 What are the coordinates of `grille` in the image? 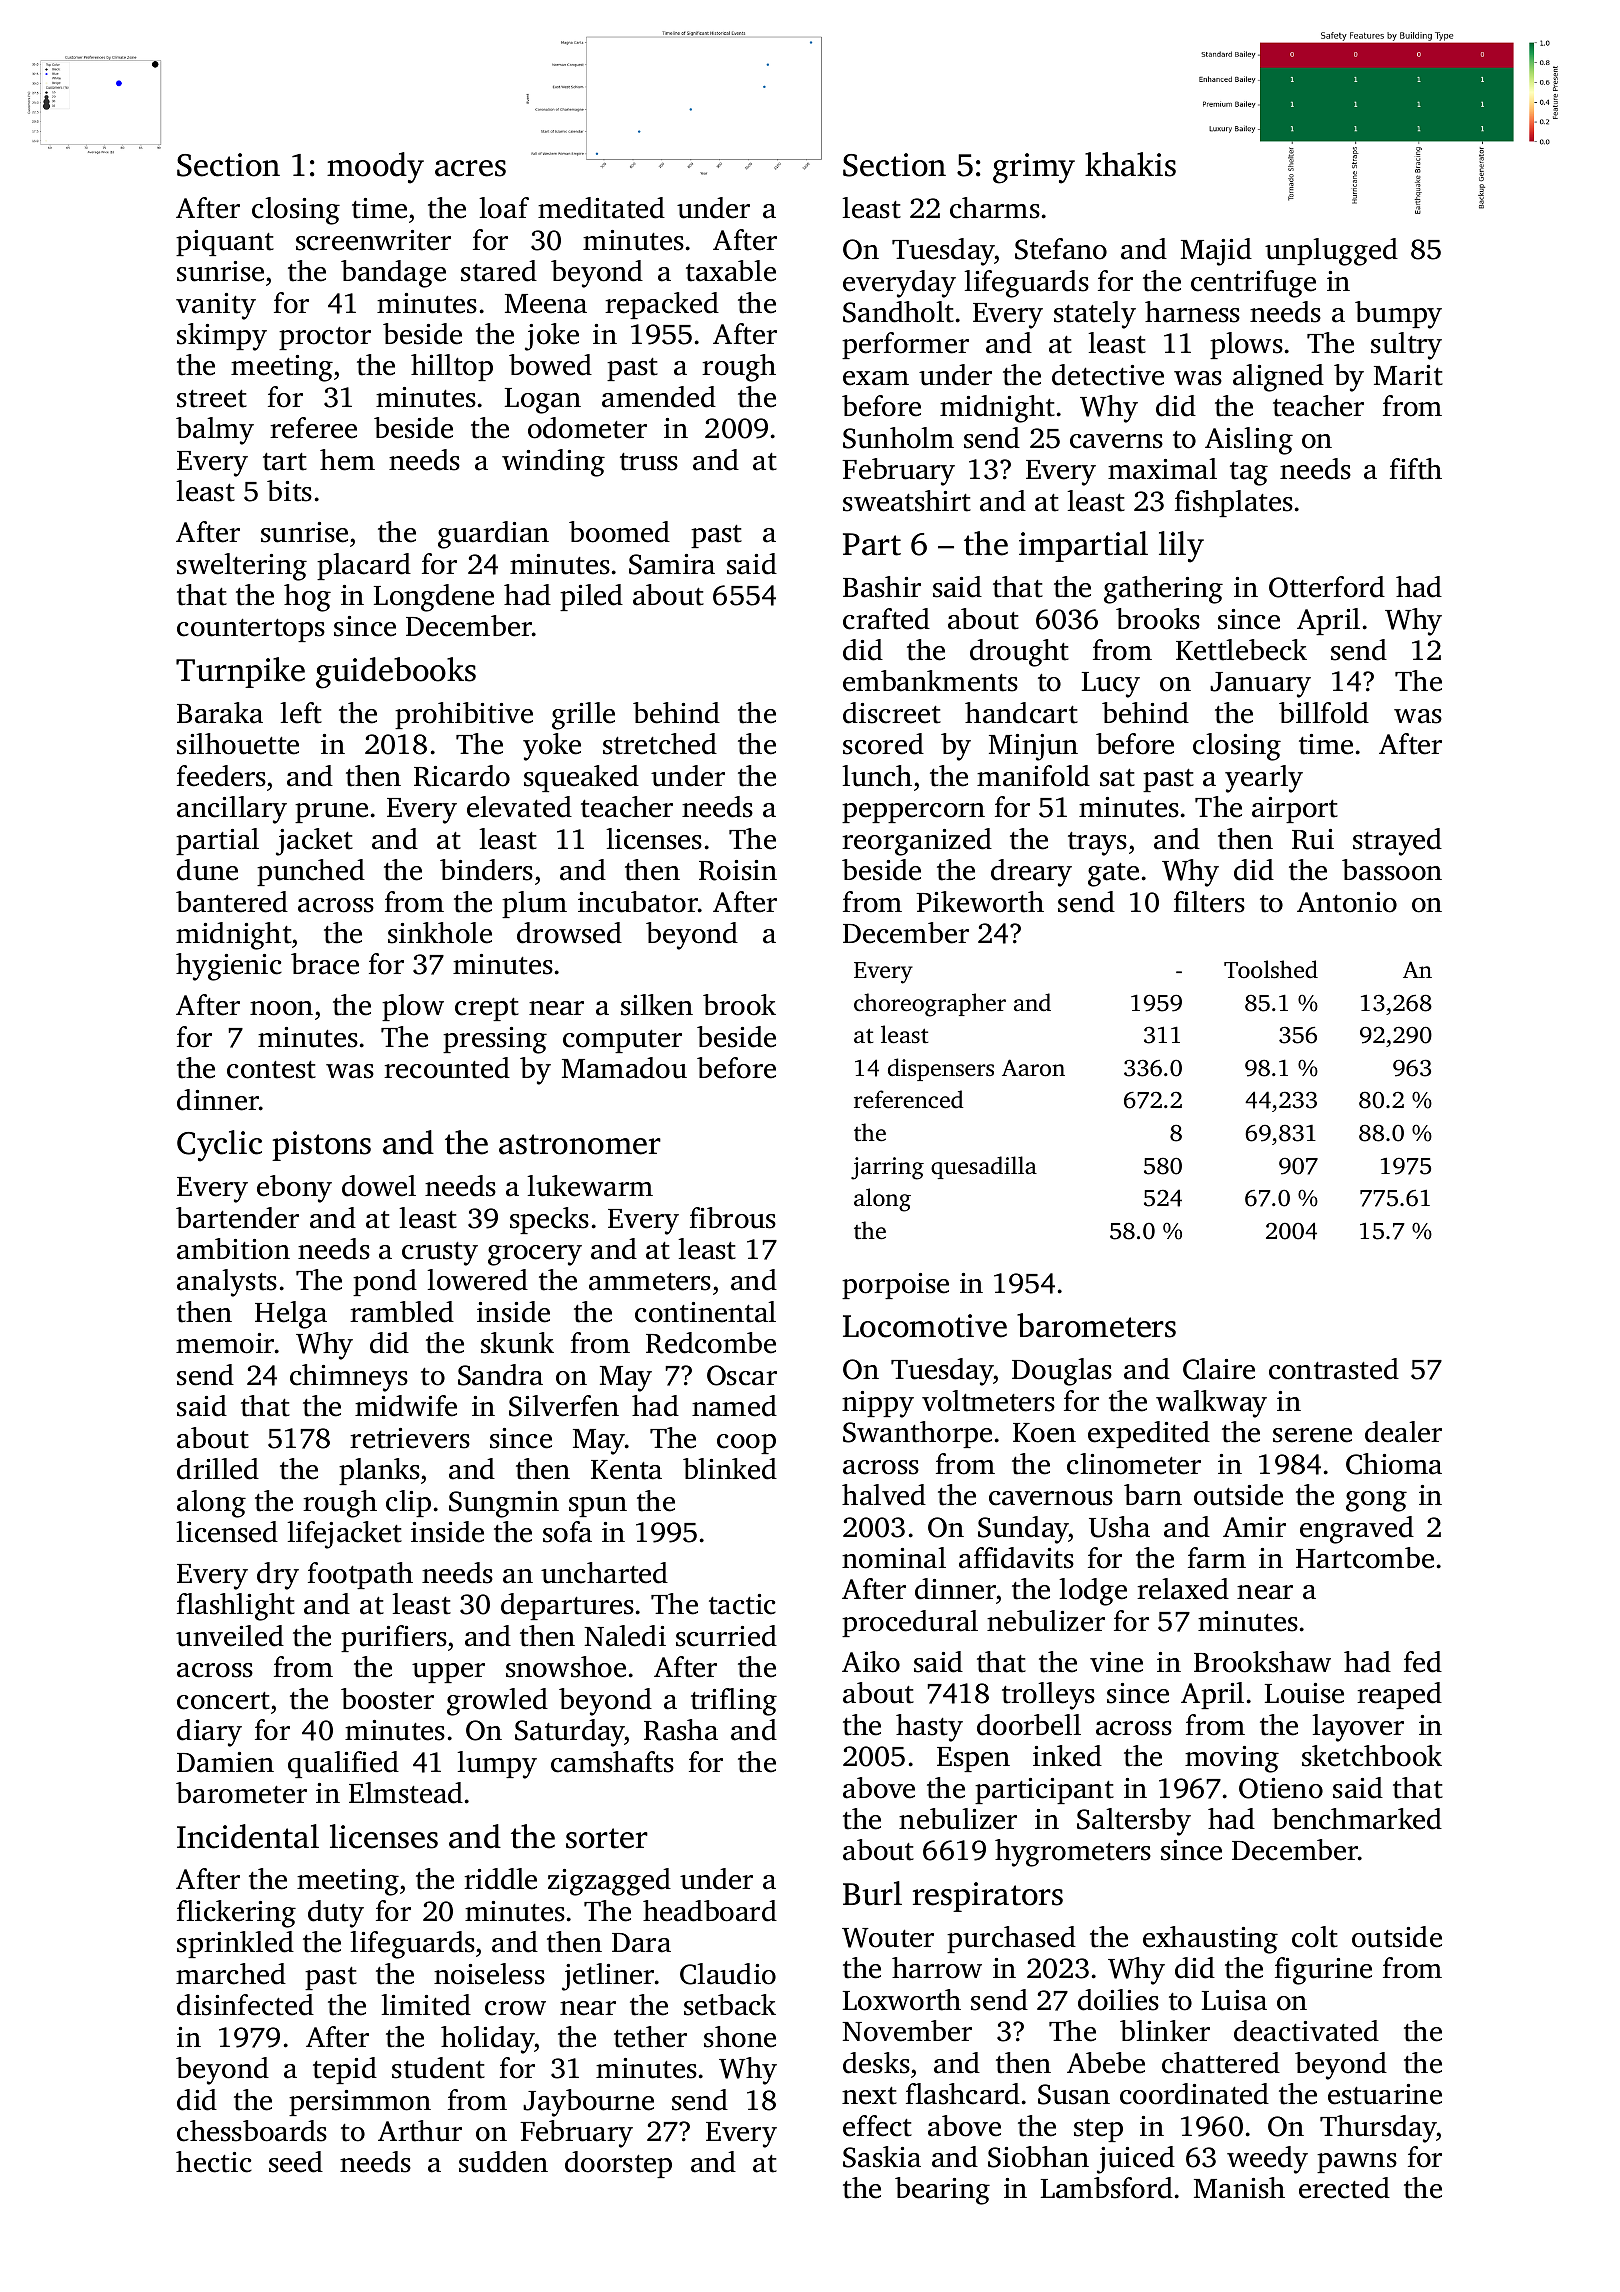 It's located at (583, 716).
